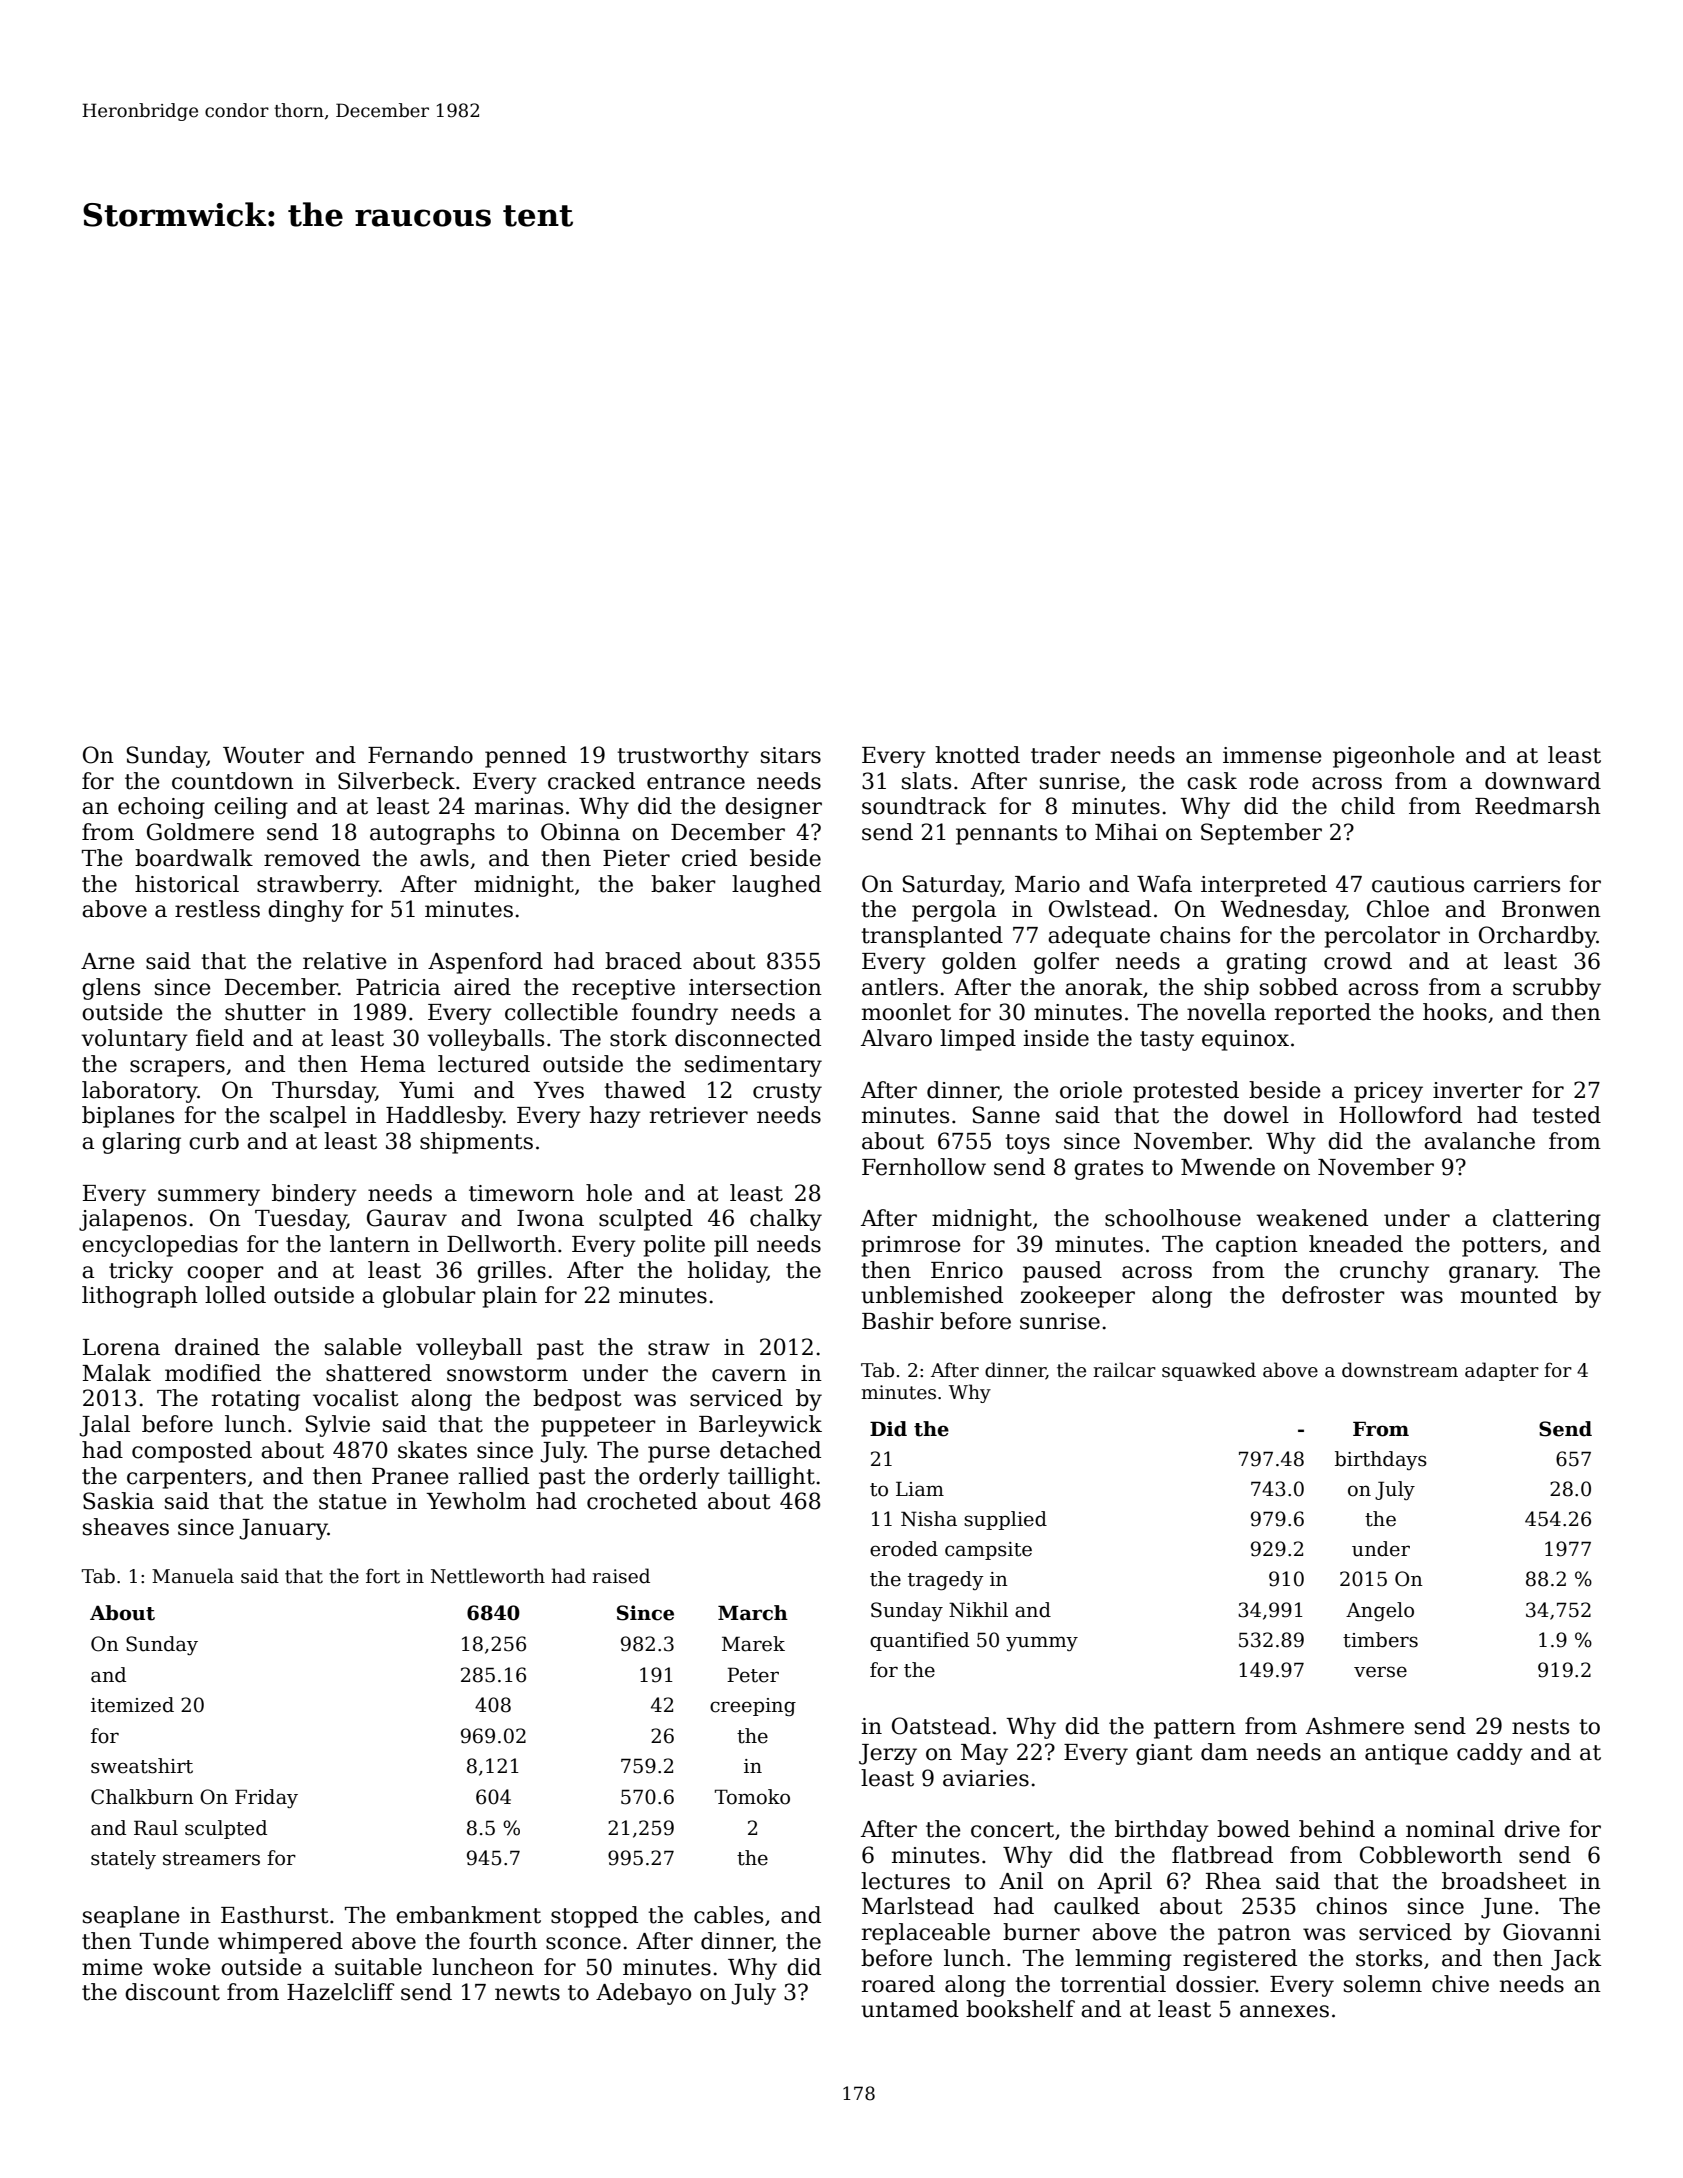 The width and height of the image is (1683, 2178). What do you see at coordinates (429, 1297) in the image?
I see `globular` at bounding box center [429, 1297].
